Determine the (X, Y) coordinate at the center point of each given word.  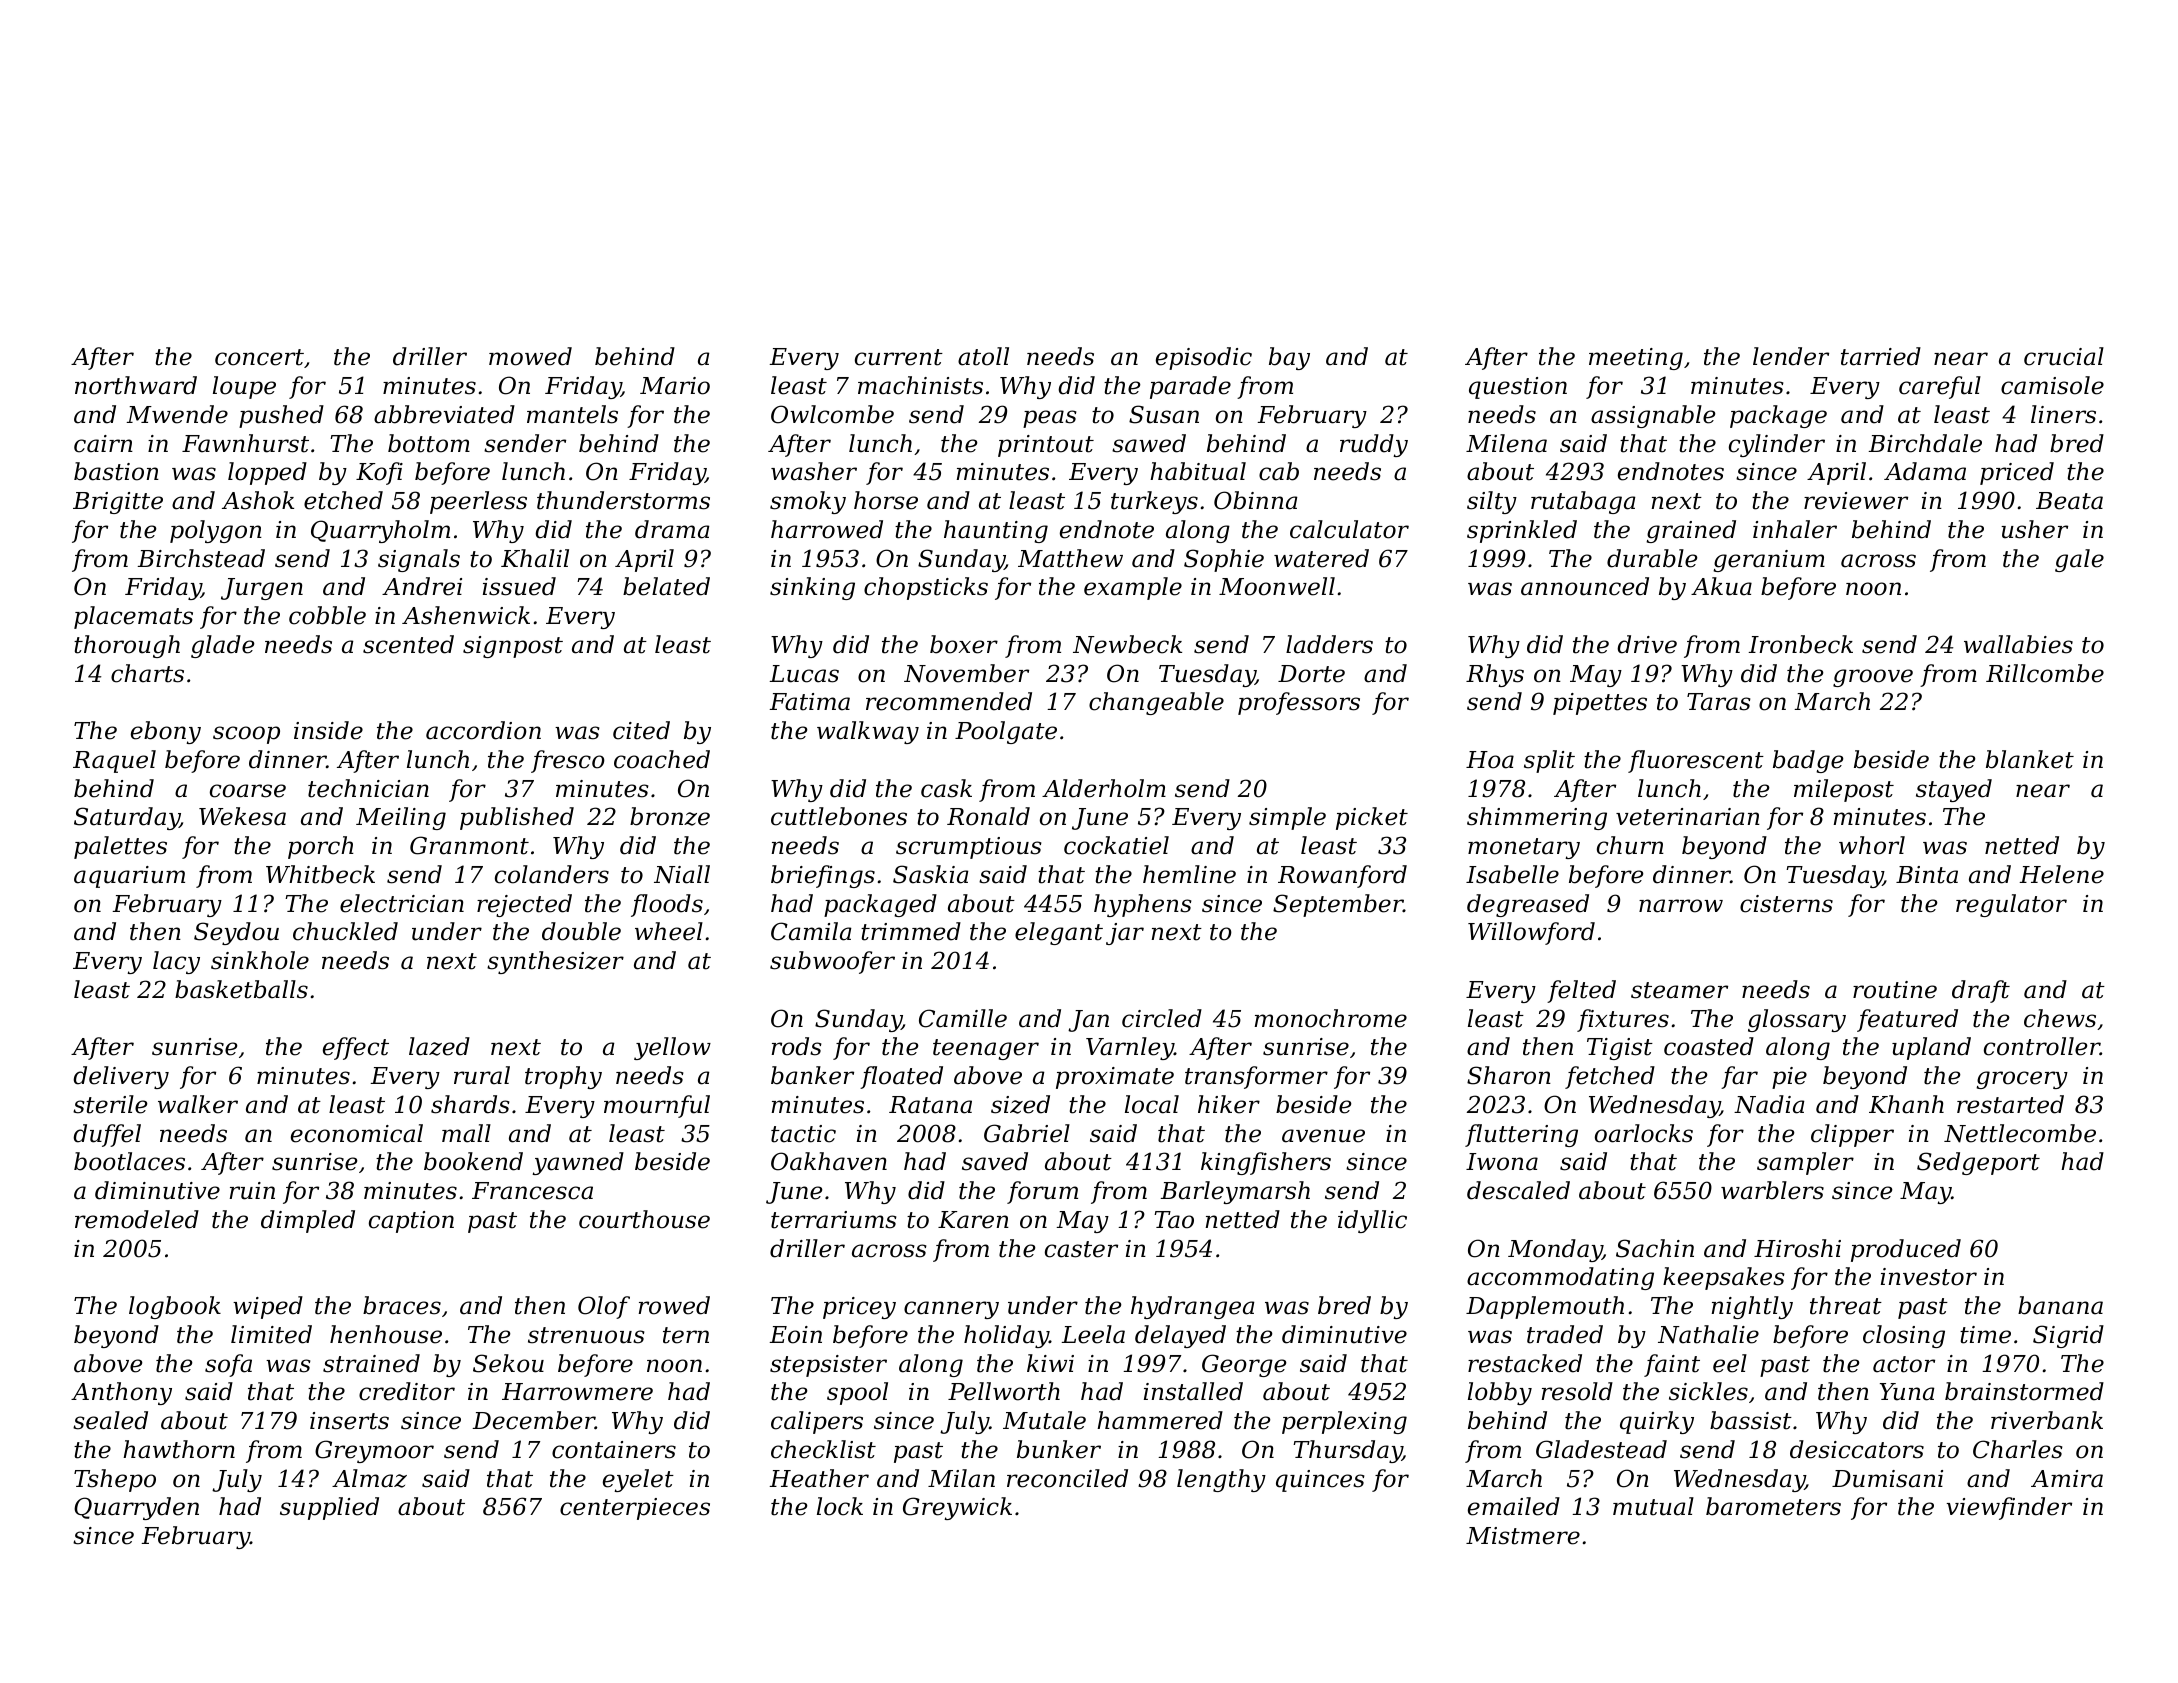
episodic (1204, 358)
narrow (1681, 906)
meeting (1636, 359)
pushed (281, 416)
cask (946, 788)
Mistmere (1523, 1536)
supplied (329, 1508)
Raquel (114, 761)
